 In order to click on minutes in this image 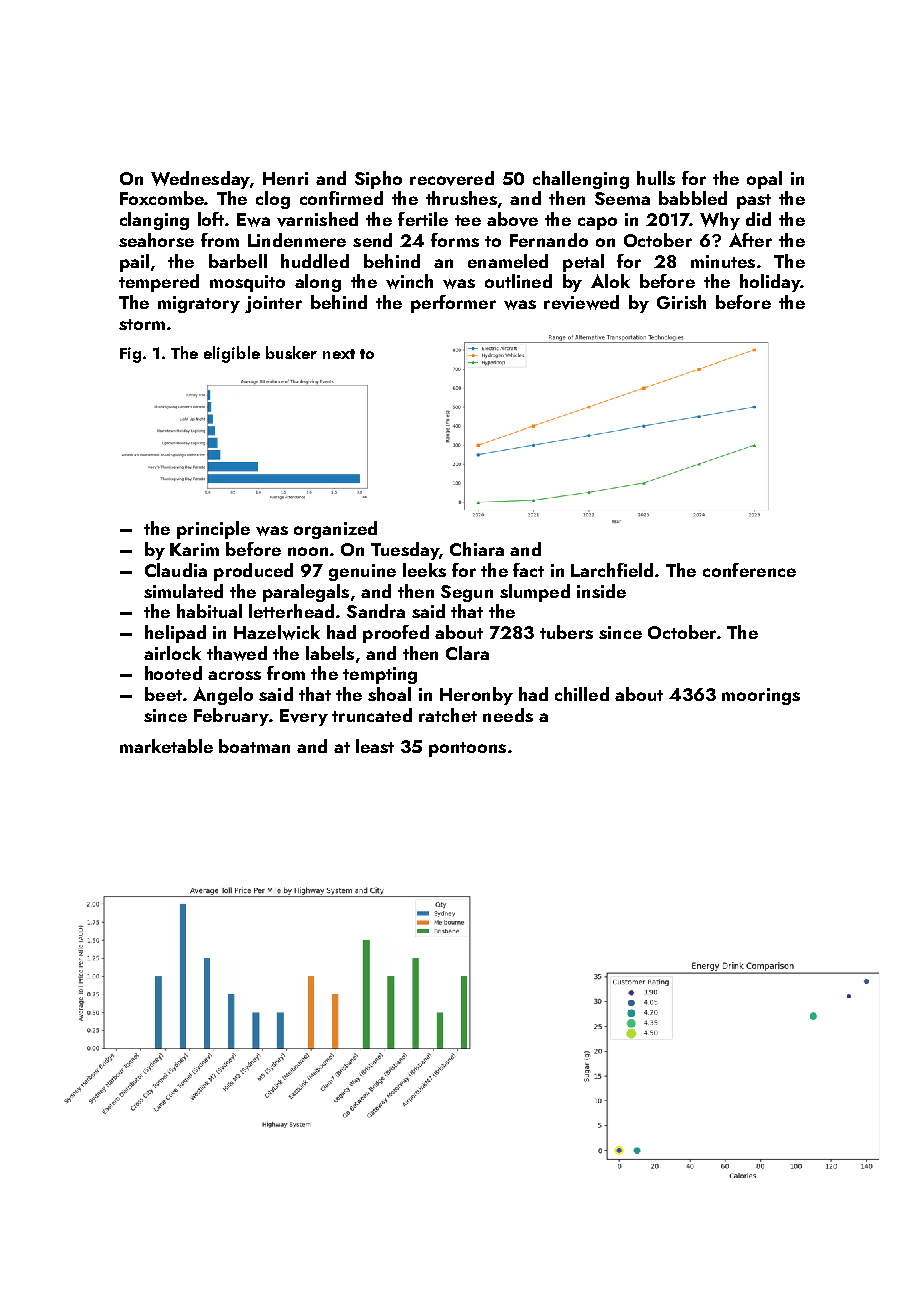, I will do `click(723, 261)`.
